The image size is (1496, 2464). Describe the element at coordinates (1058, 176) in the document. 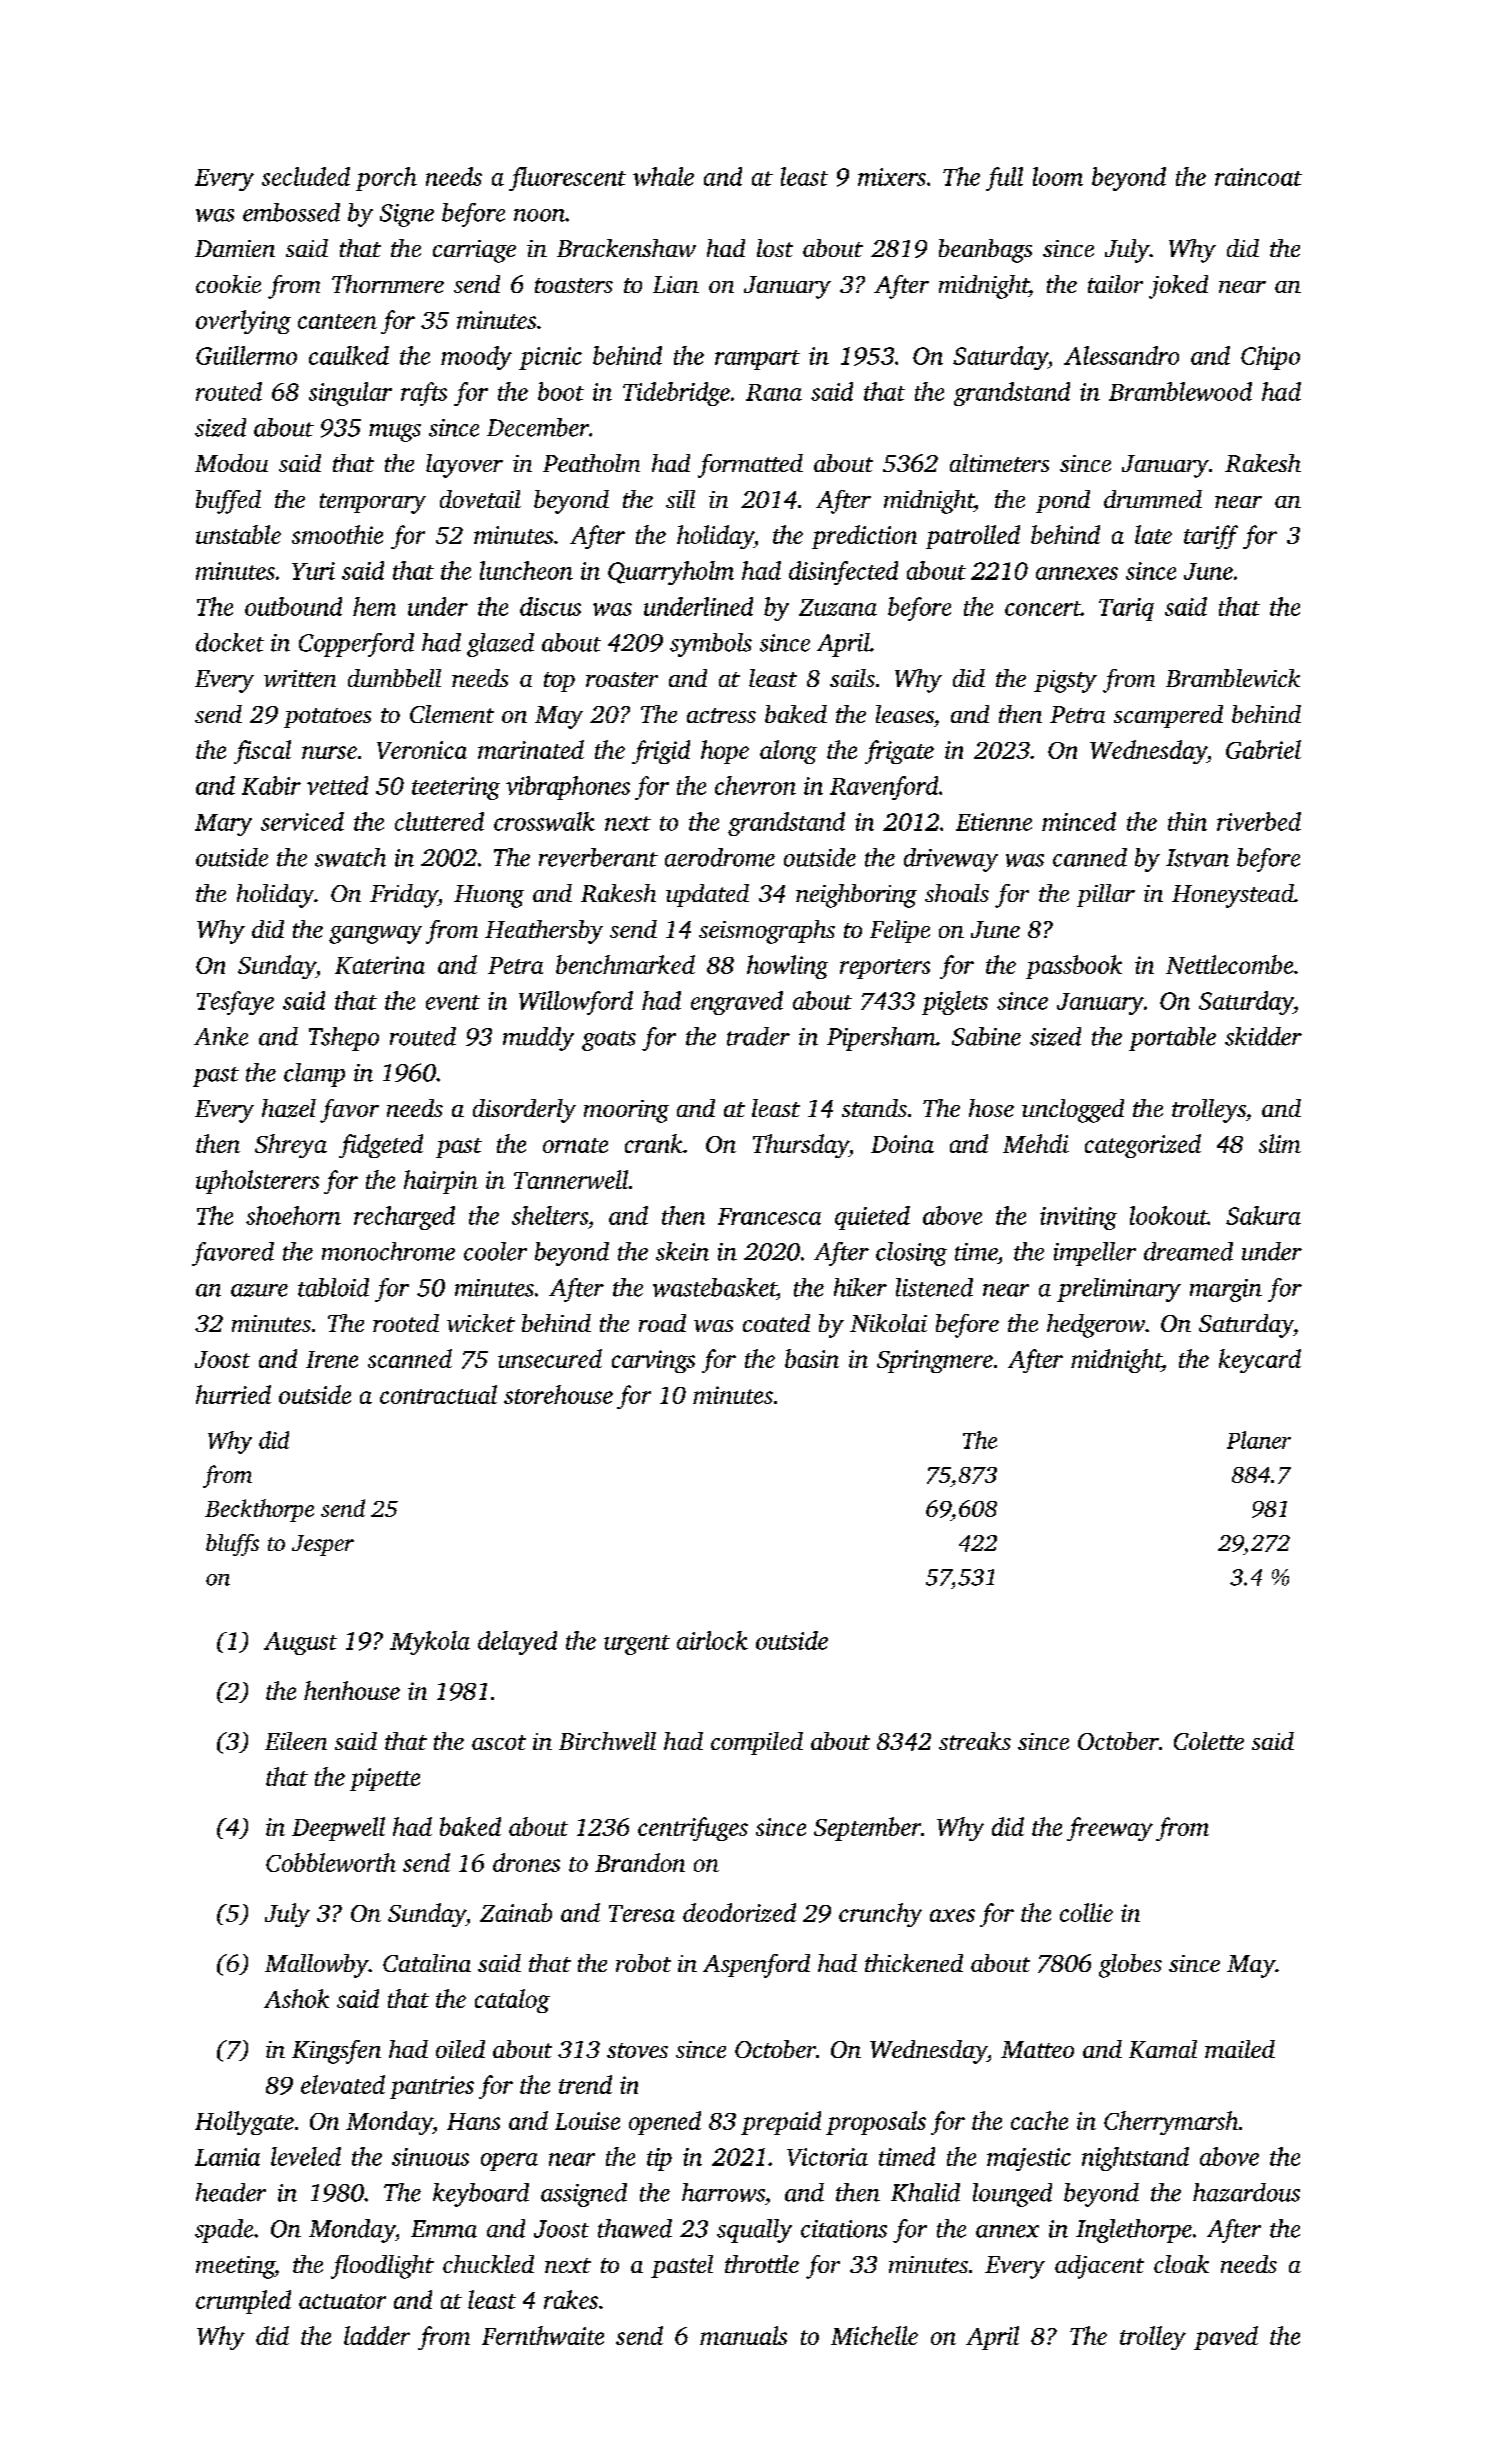

I see `loom` at that location.
